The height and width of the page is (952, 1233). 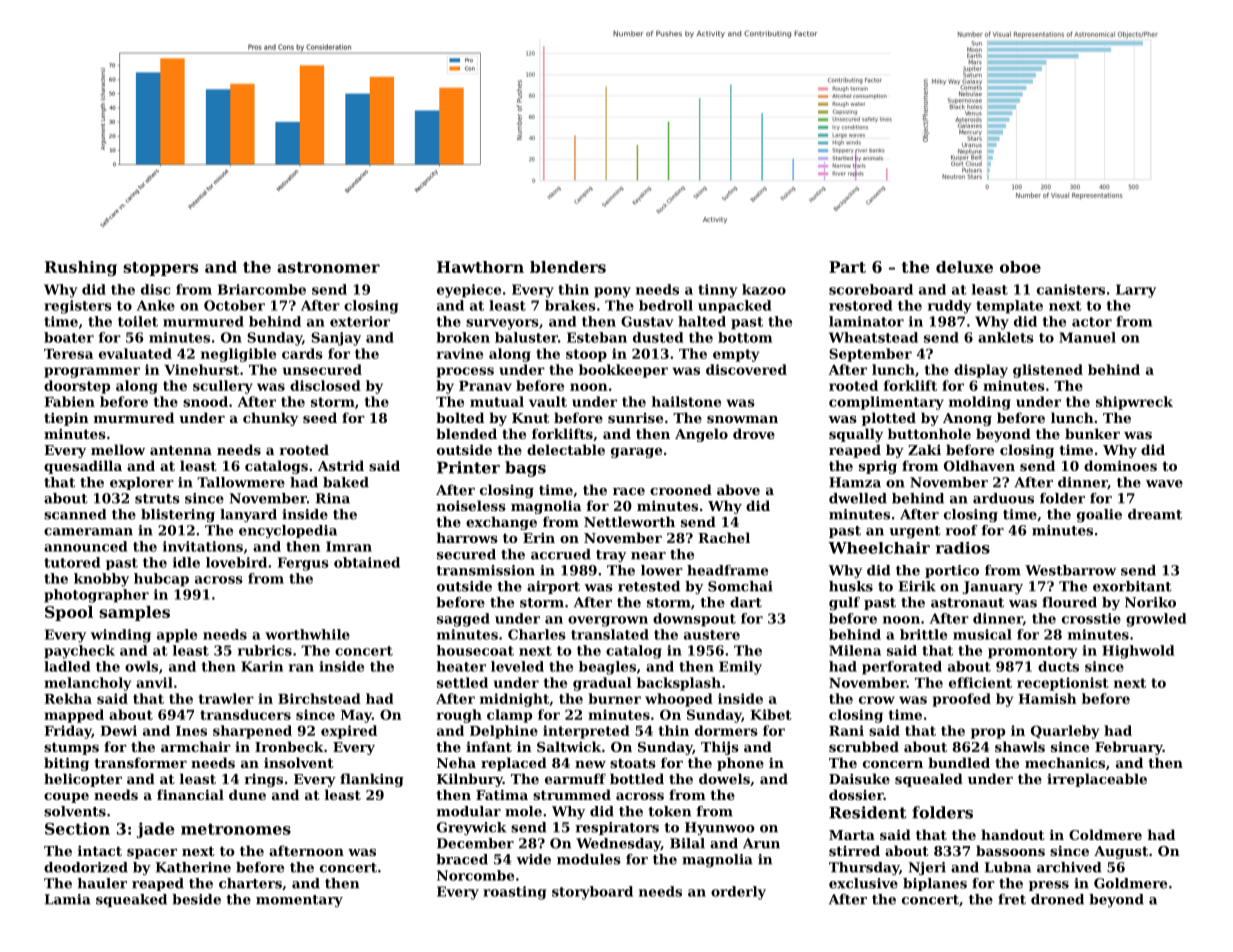 I want to click on Quarleby, so click(x=1065, y=732).
